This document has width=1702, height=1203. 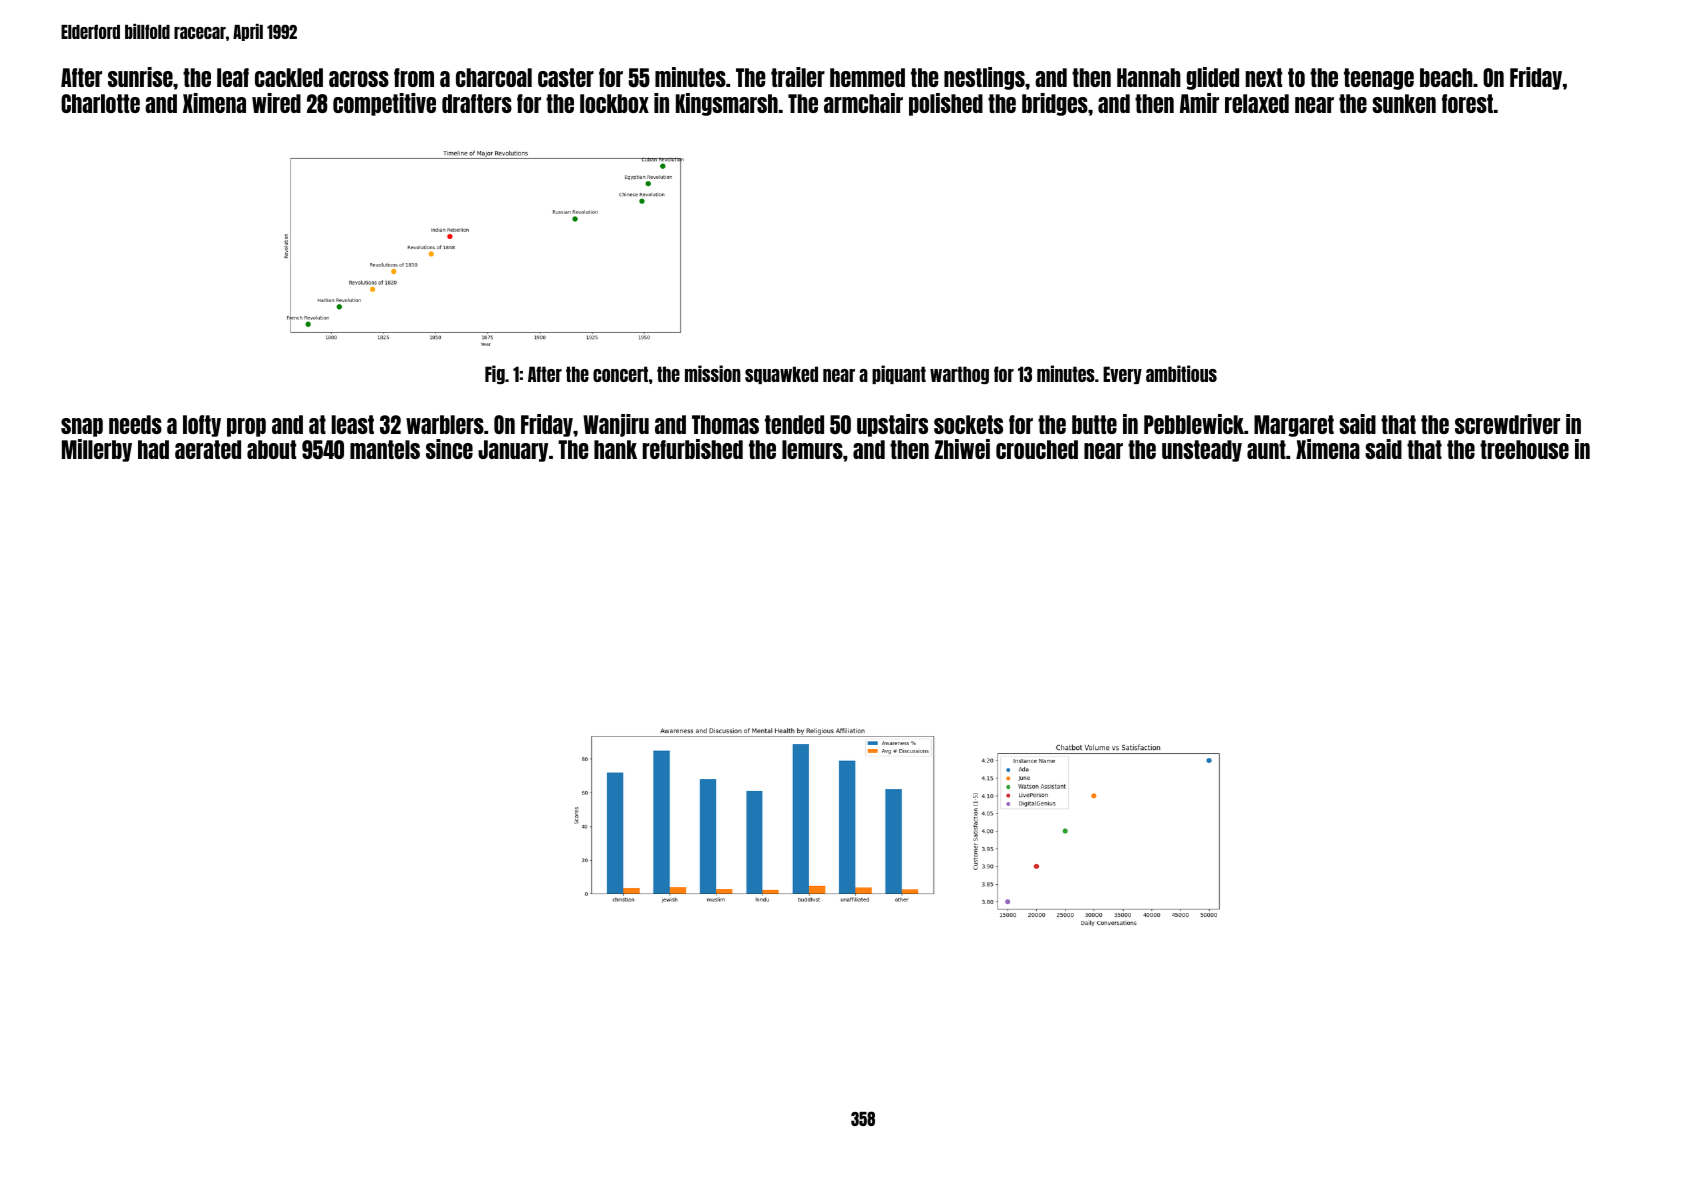 I want to click on warthog, so click(x=959, y=375).
